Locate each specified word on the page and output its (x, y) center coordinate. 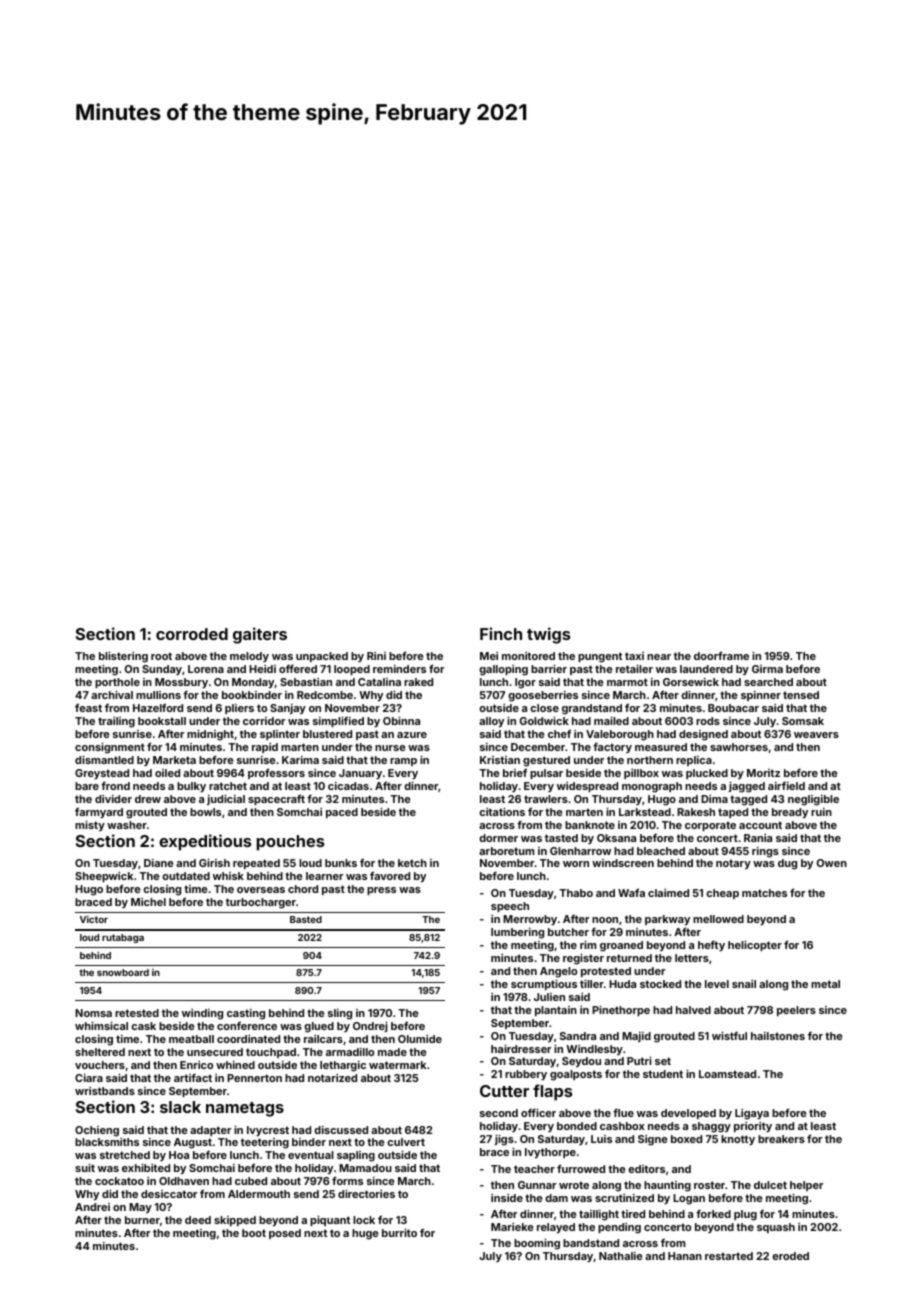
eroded (790, 1256)
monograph (652, 787)
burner (142, 1220)
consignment (110, 748)
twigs (548, 635)
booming (537, 1244)
